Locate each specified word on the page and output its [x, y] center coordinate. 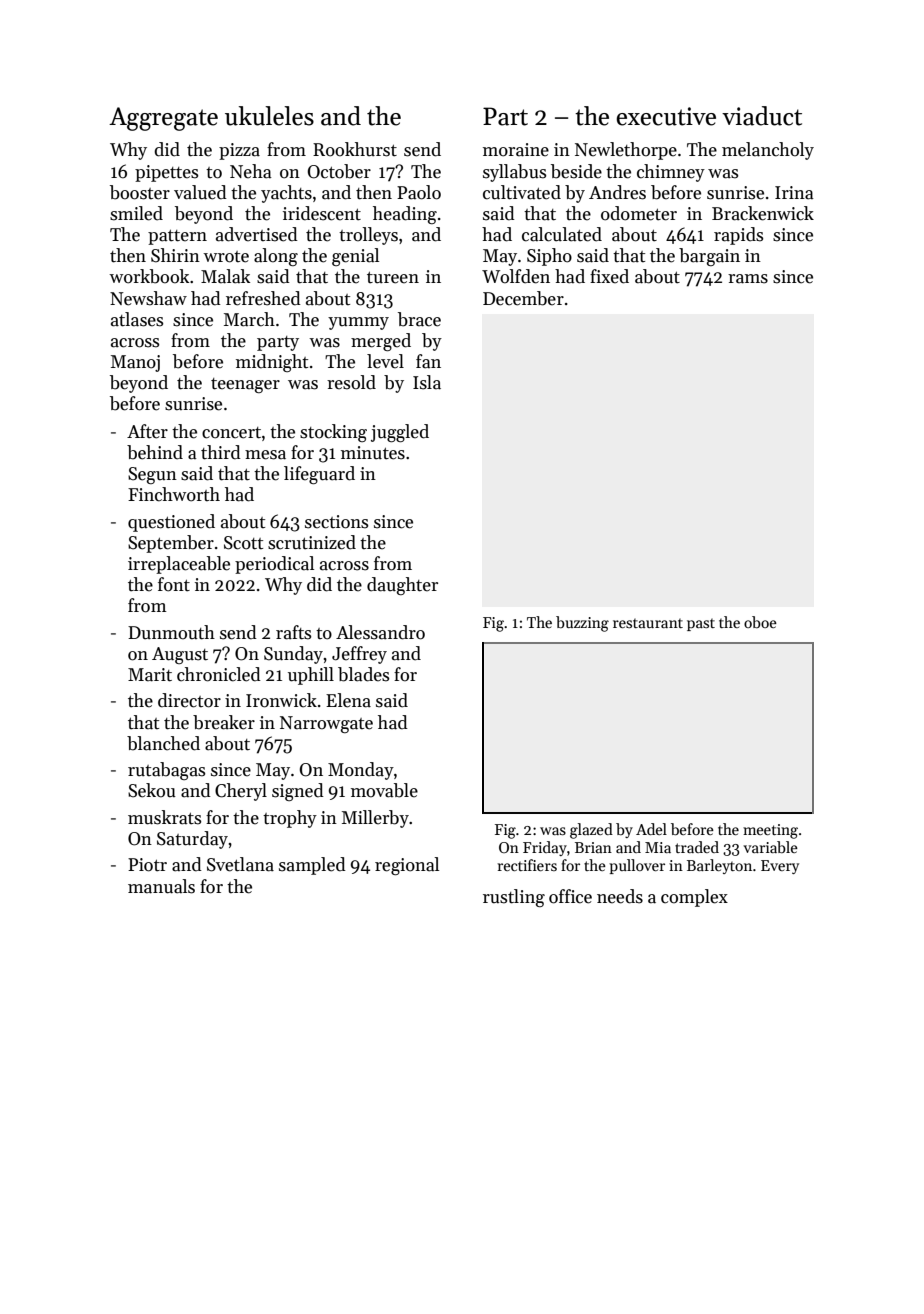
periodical [274, 565]
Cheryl [241, 792]
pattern [177, 237]
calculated [562, 234]
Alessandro [380, 632]
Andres [617, 192]
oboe [760, 622]
